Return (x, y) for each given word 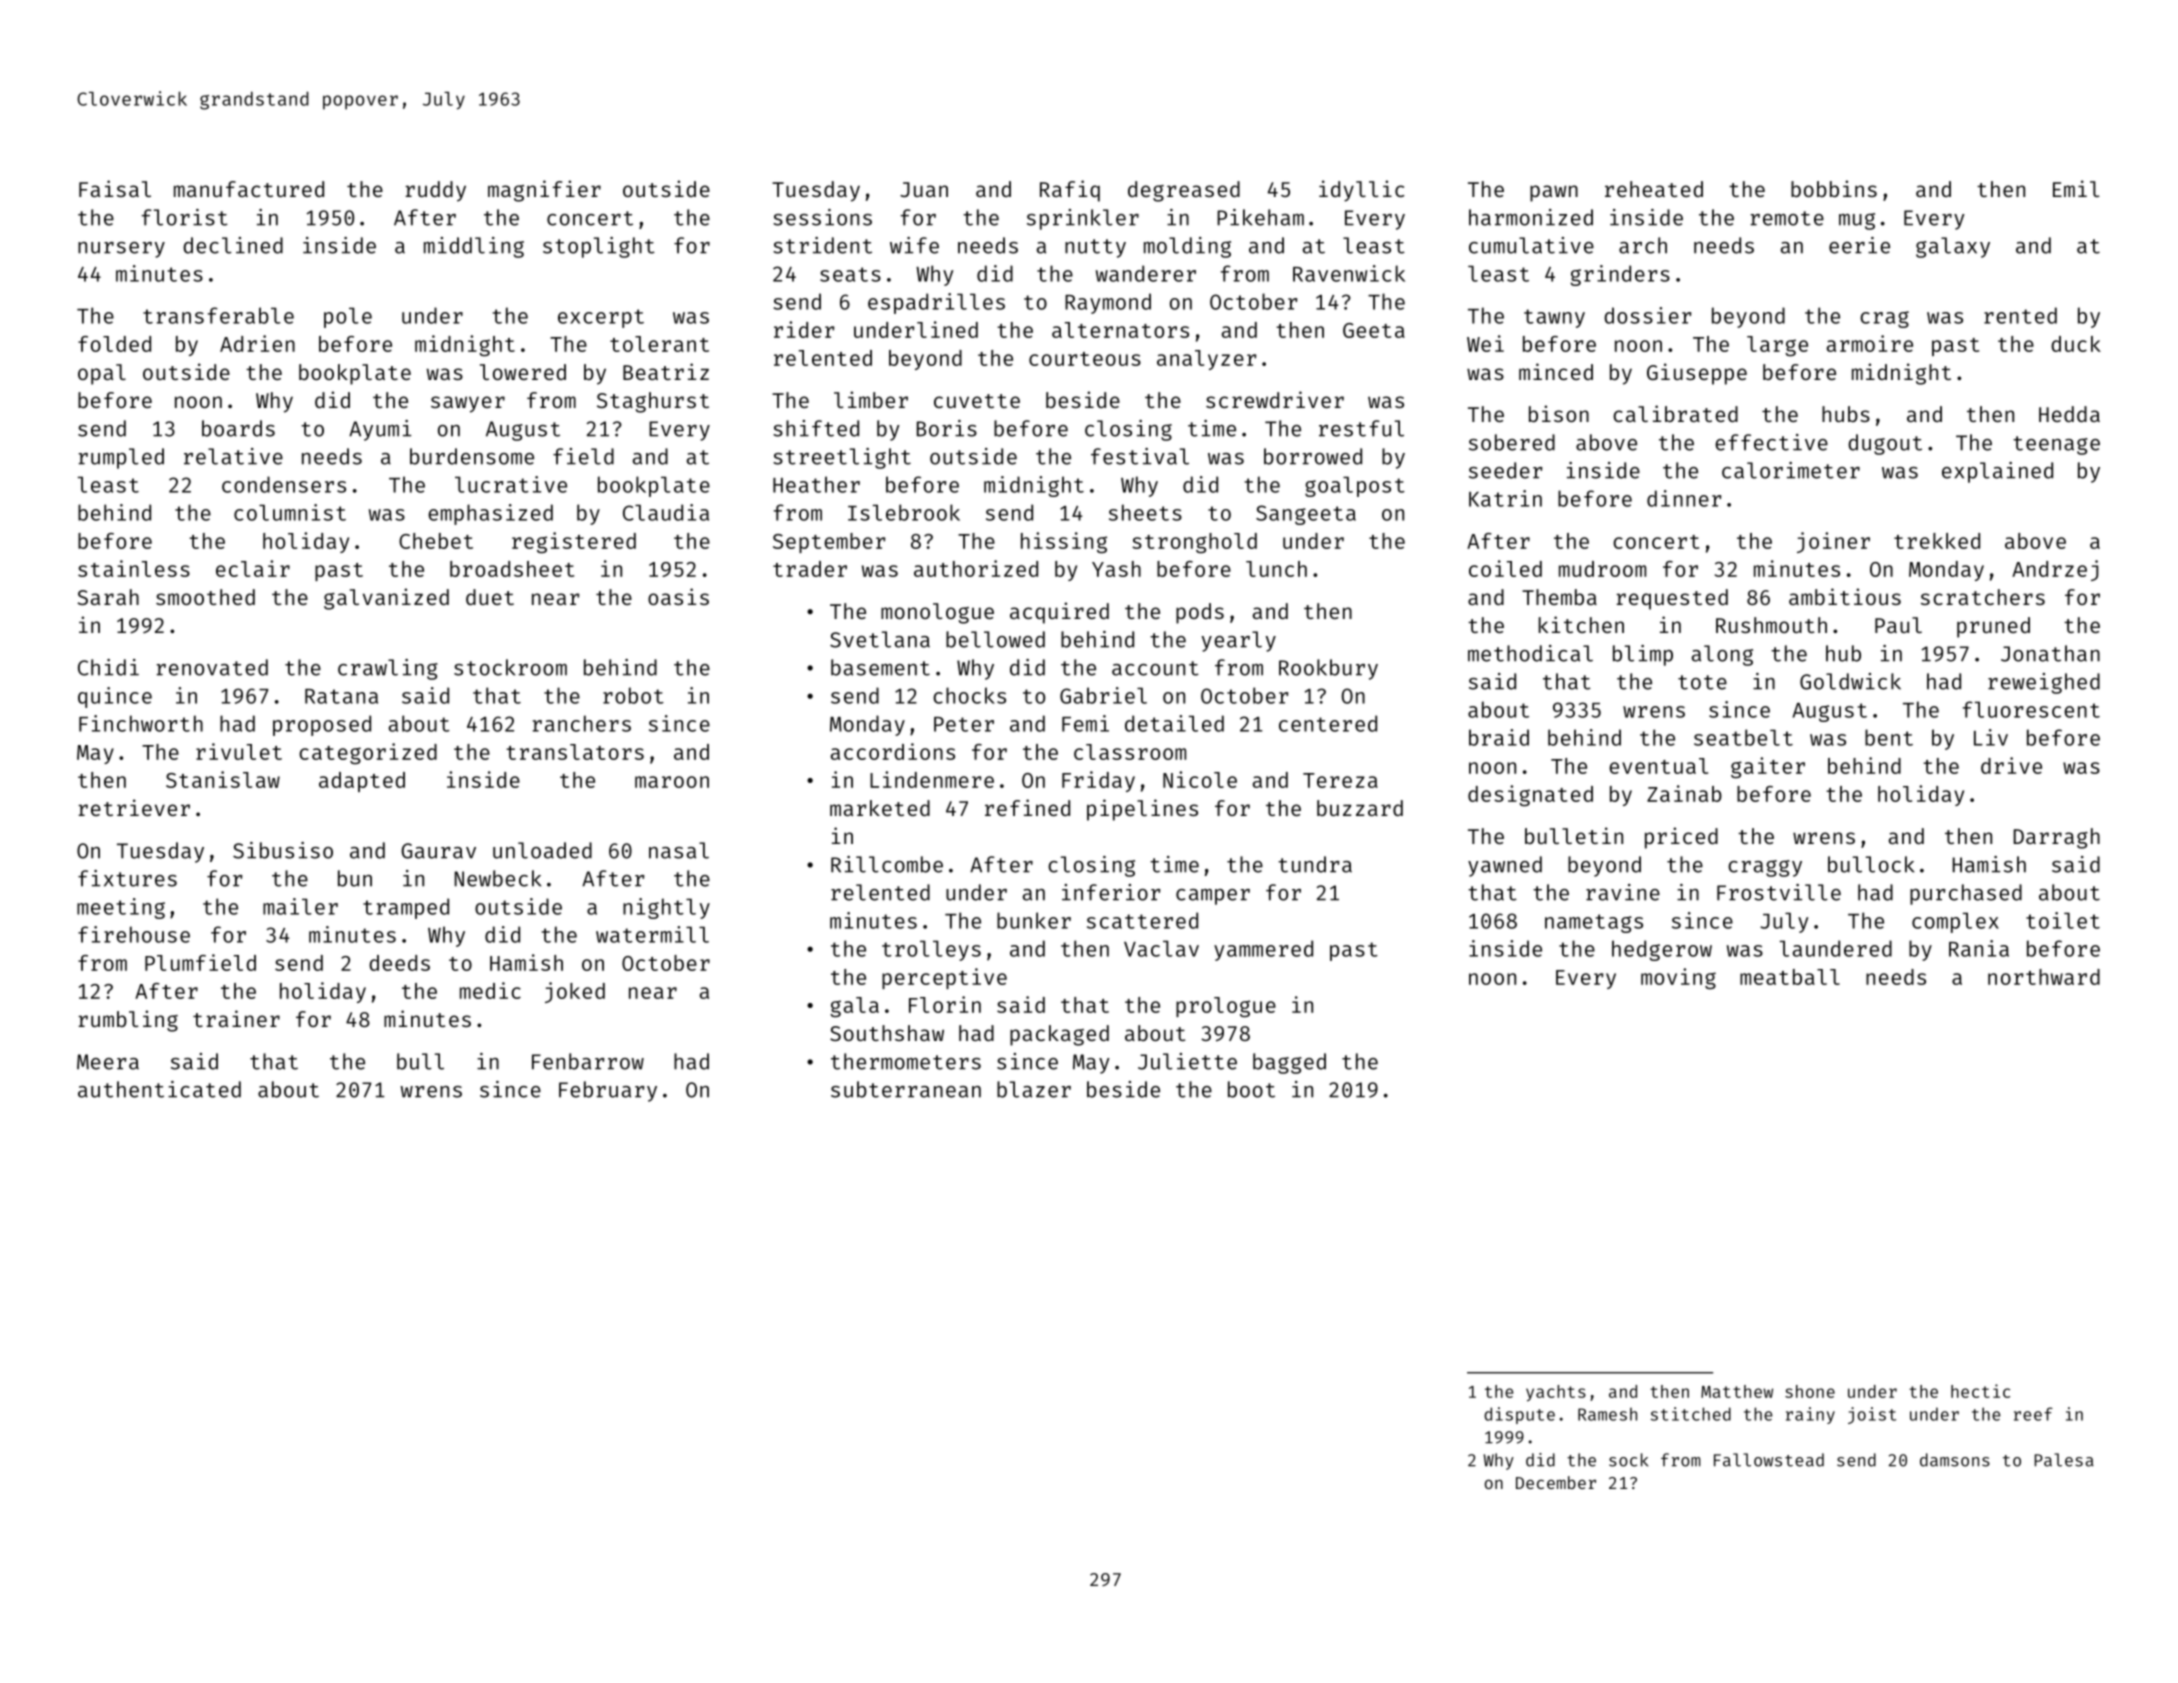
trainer (236, 1018)
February (608, 1091)
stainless (134, 568)
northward (2044, 977)
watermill (652, 934)
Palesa (2064, 1460)
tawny (1554, 318)
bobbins (1834, 188)
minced (1556, 371)
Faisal (115, 188)
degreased (1184, 191)
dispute (1519, 1415)
